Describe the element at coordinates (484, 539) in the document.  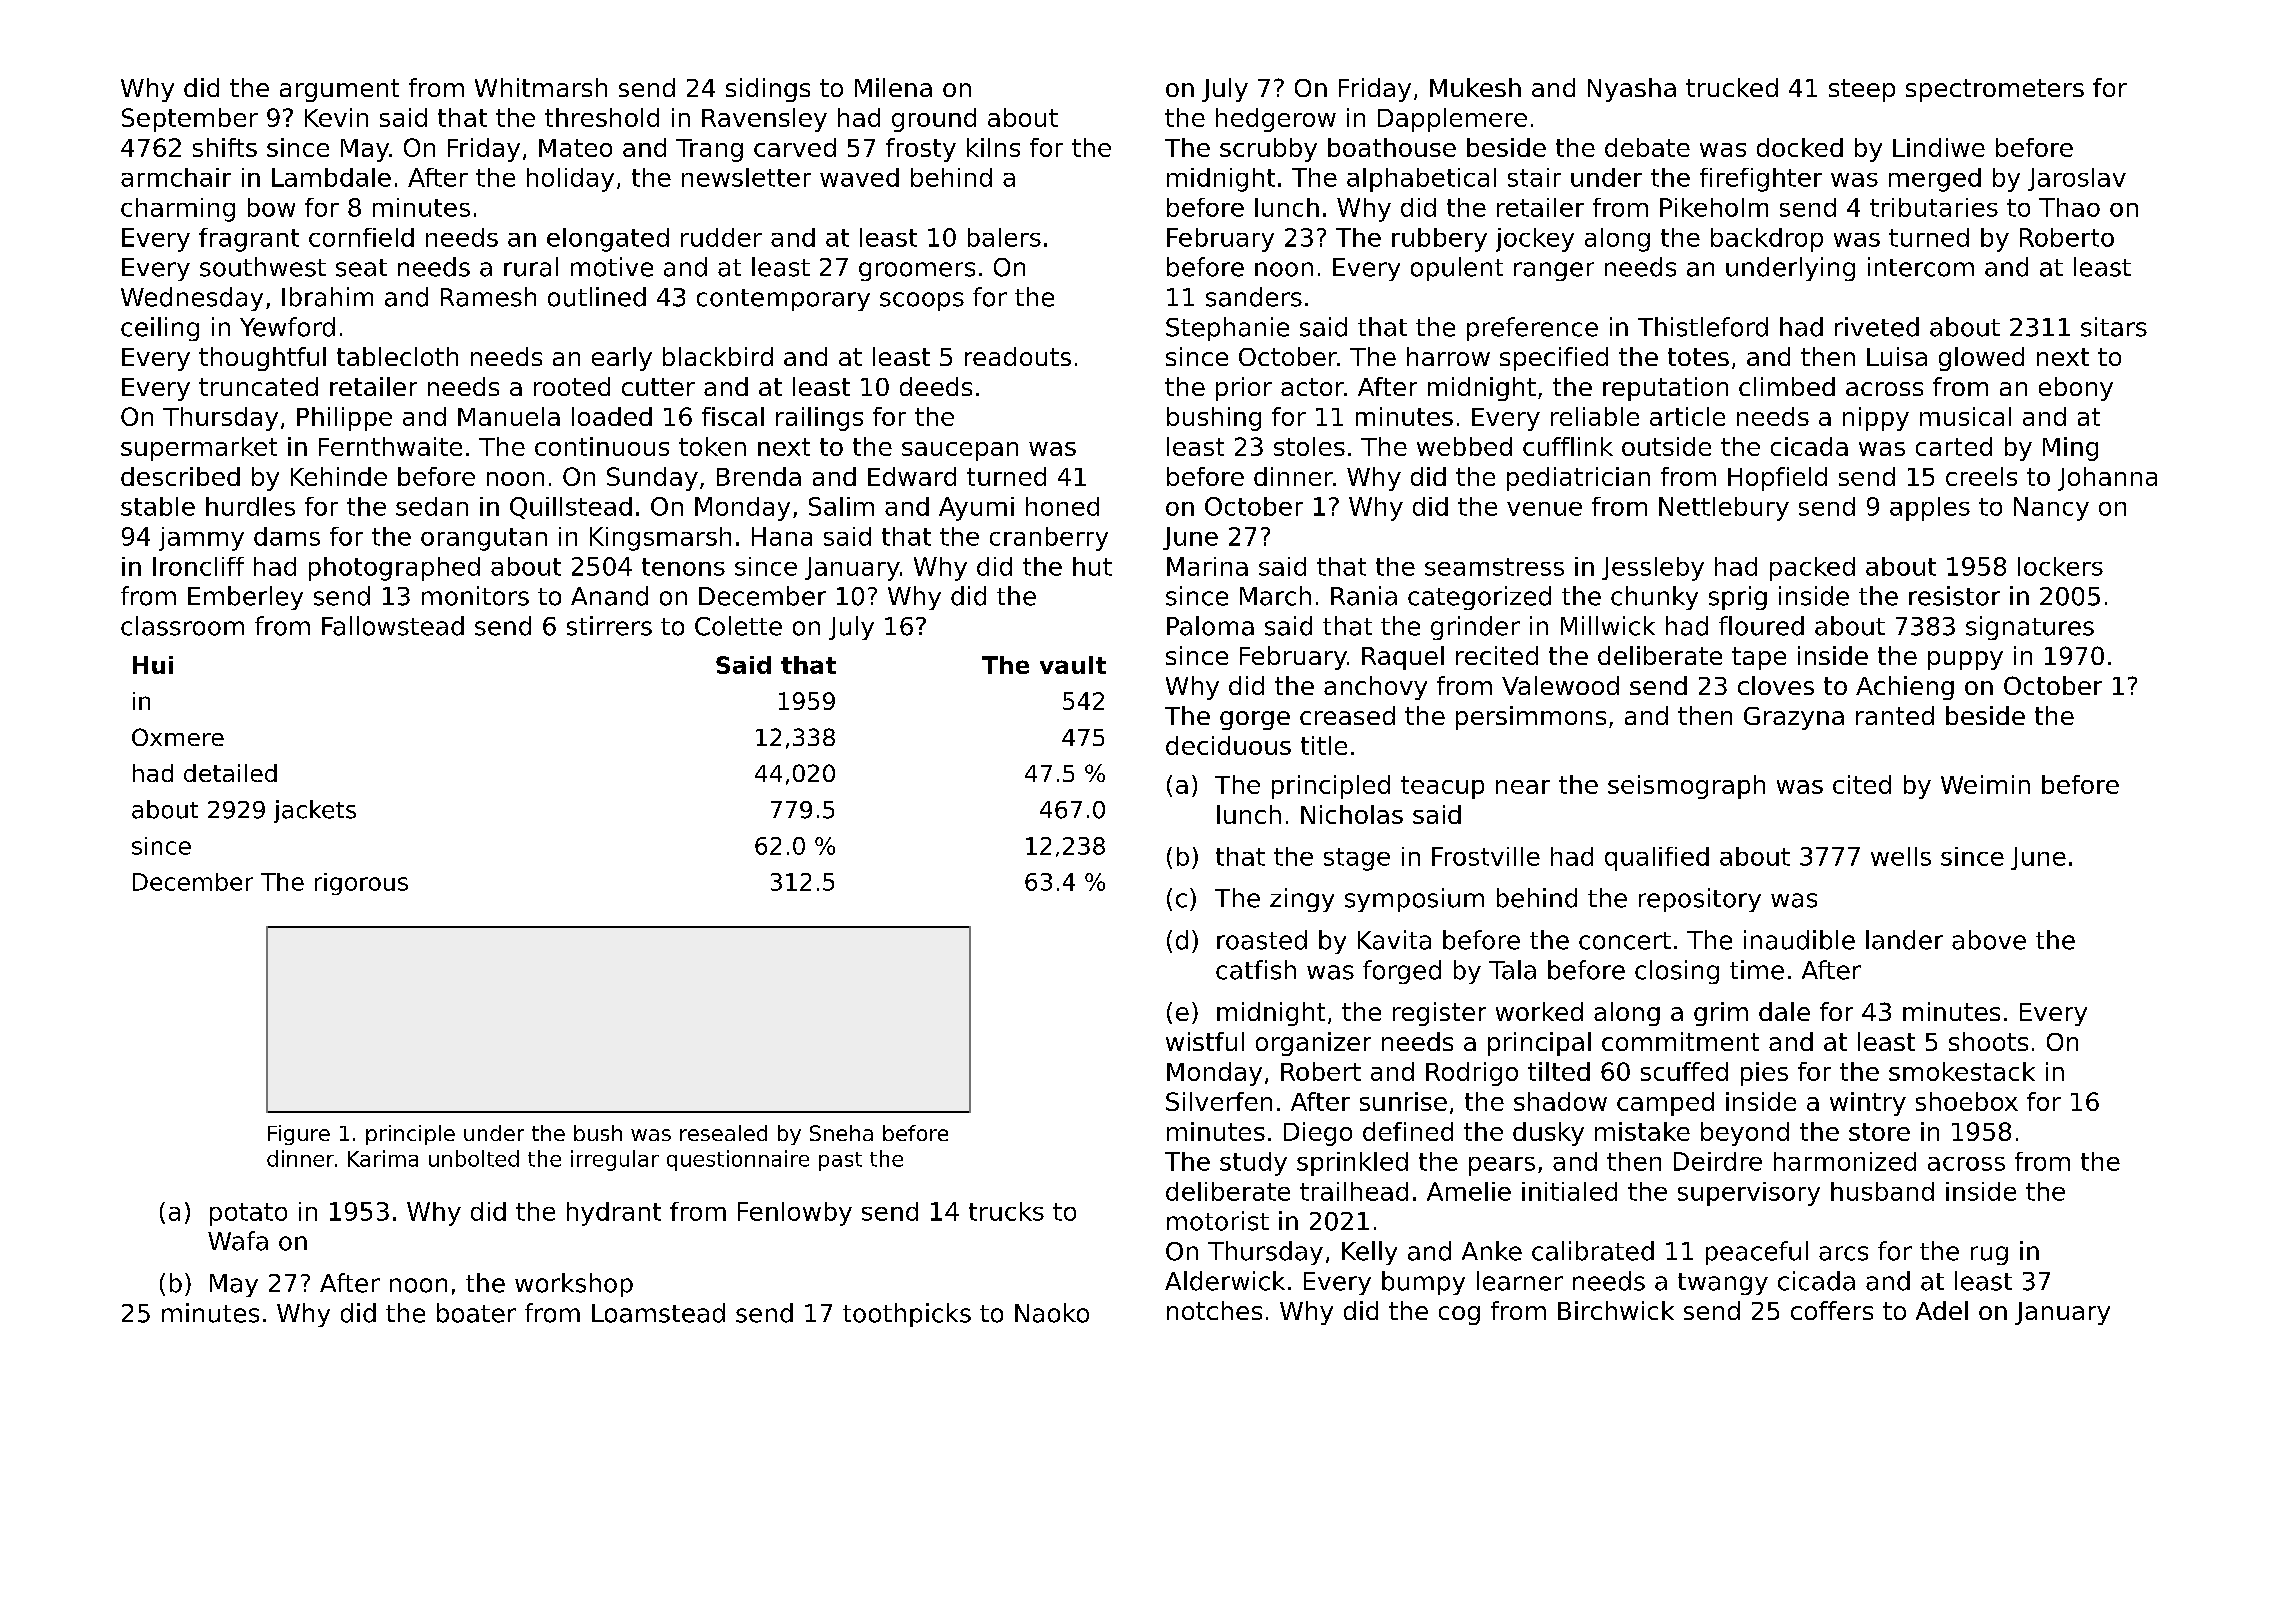
I see `orangutan` at that location.
